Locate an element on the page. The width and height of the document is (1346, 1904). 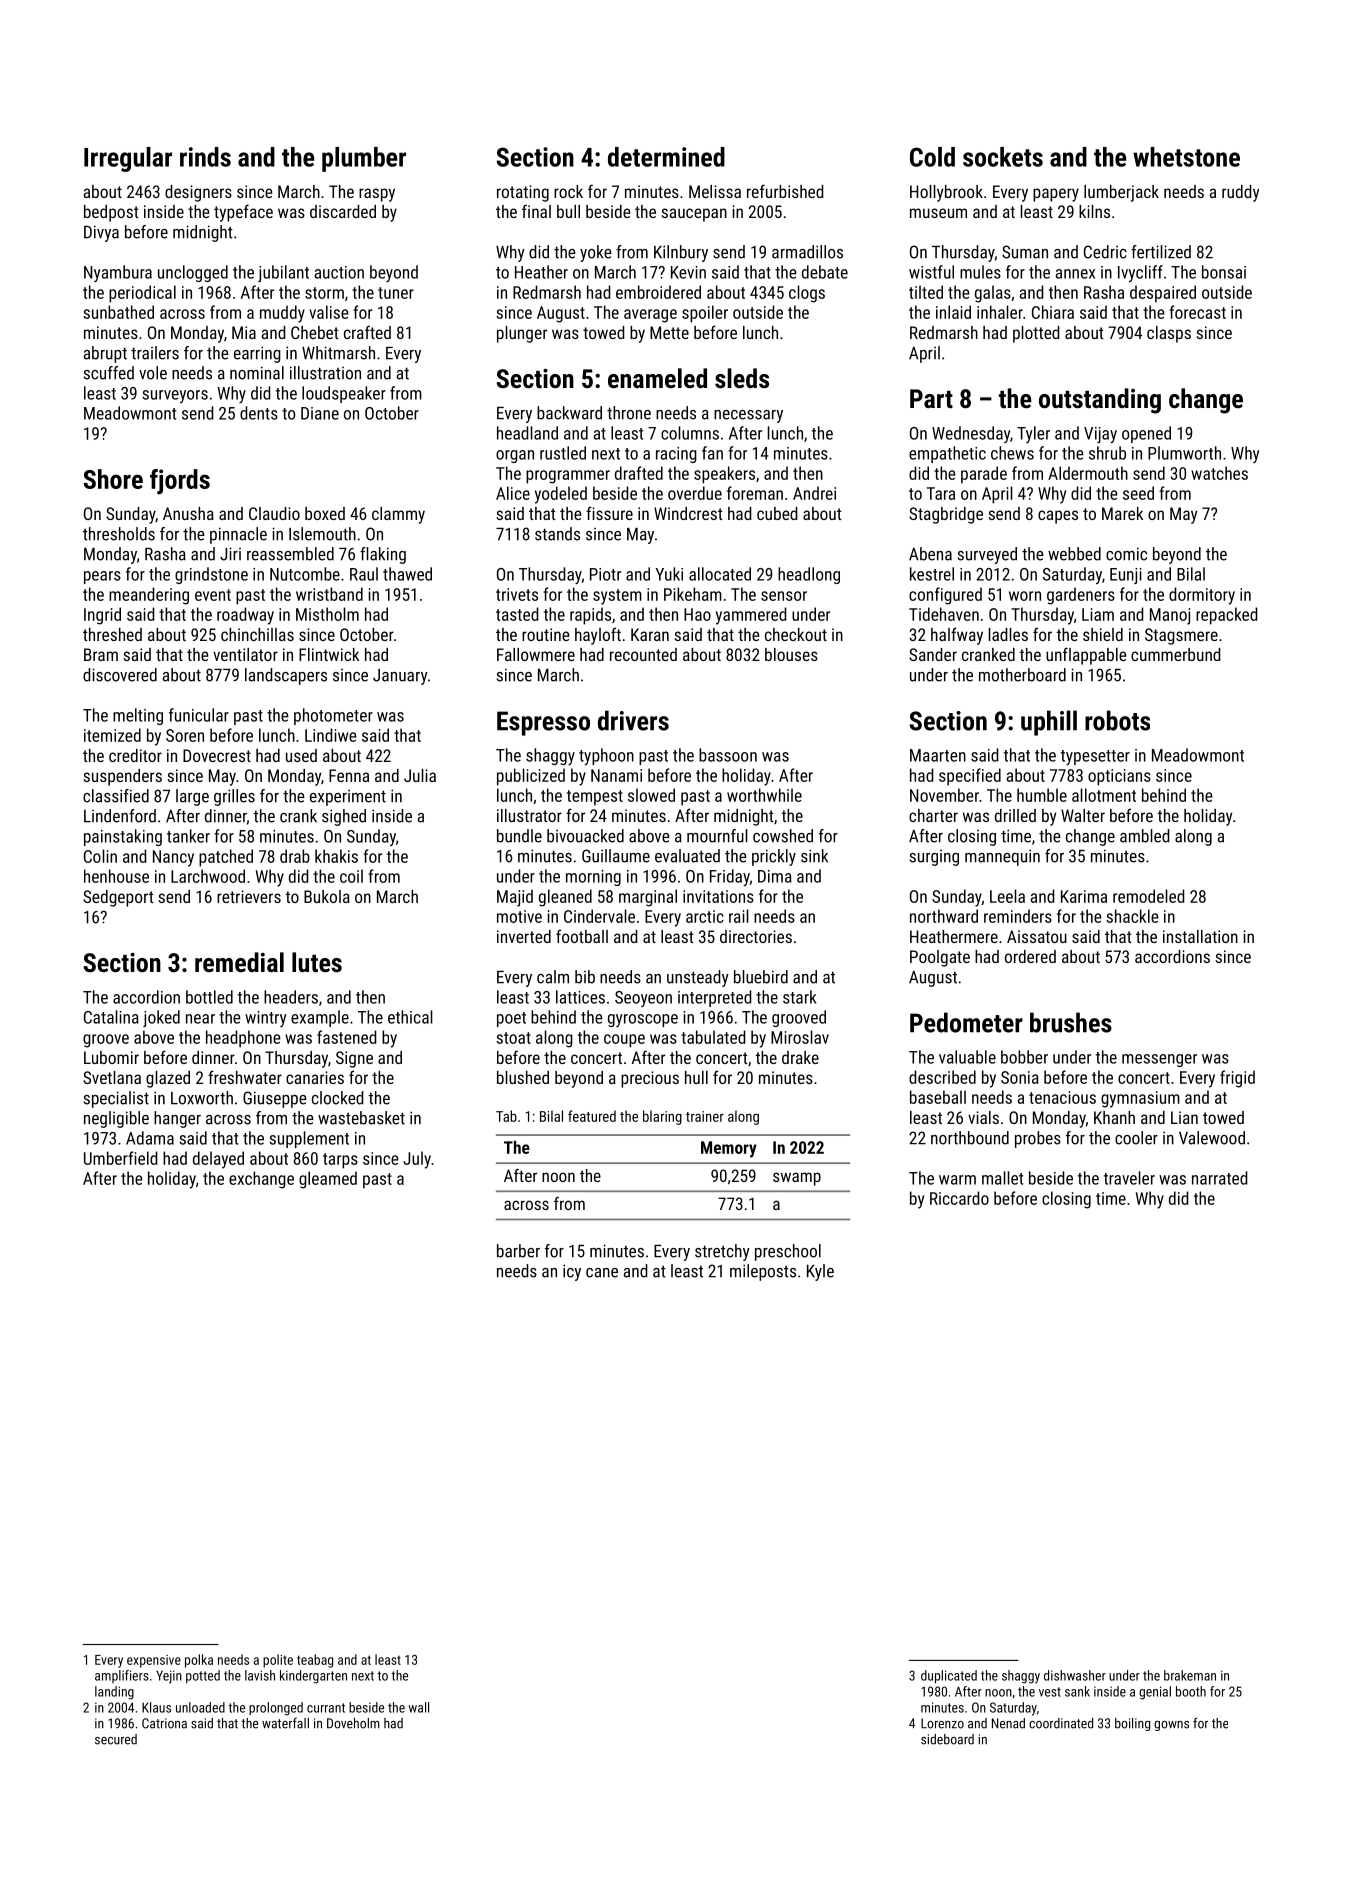
installation is located at coordinates (1200, 936).
